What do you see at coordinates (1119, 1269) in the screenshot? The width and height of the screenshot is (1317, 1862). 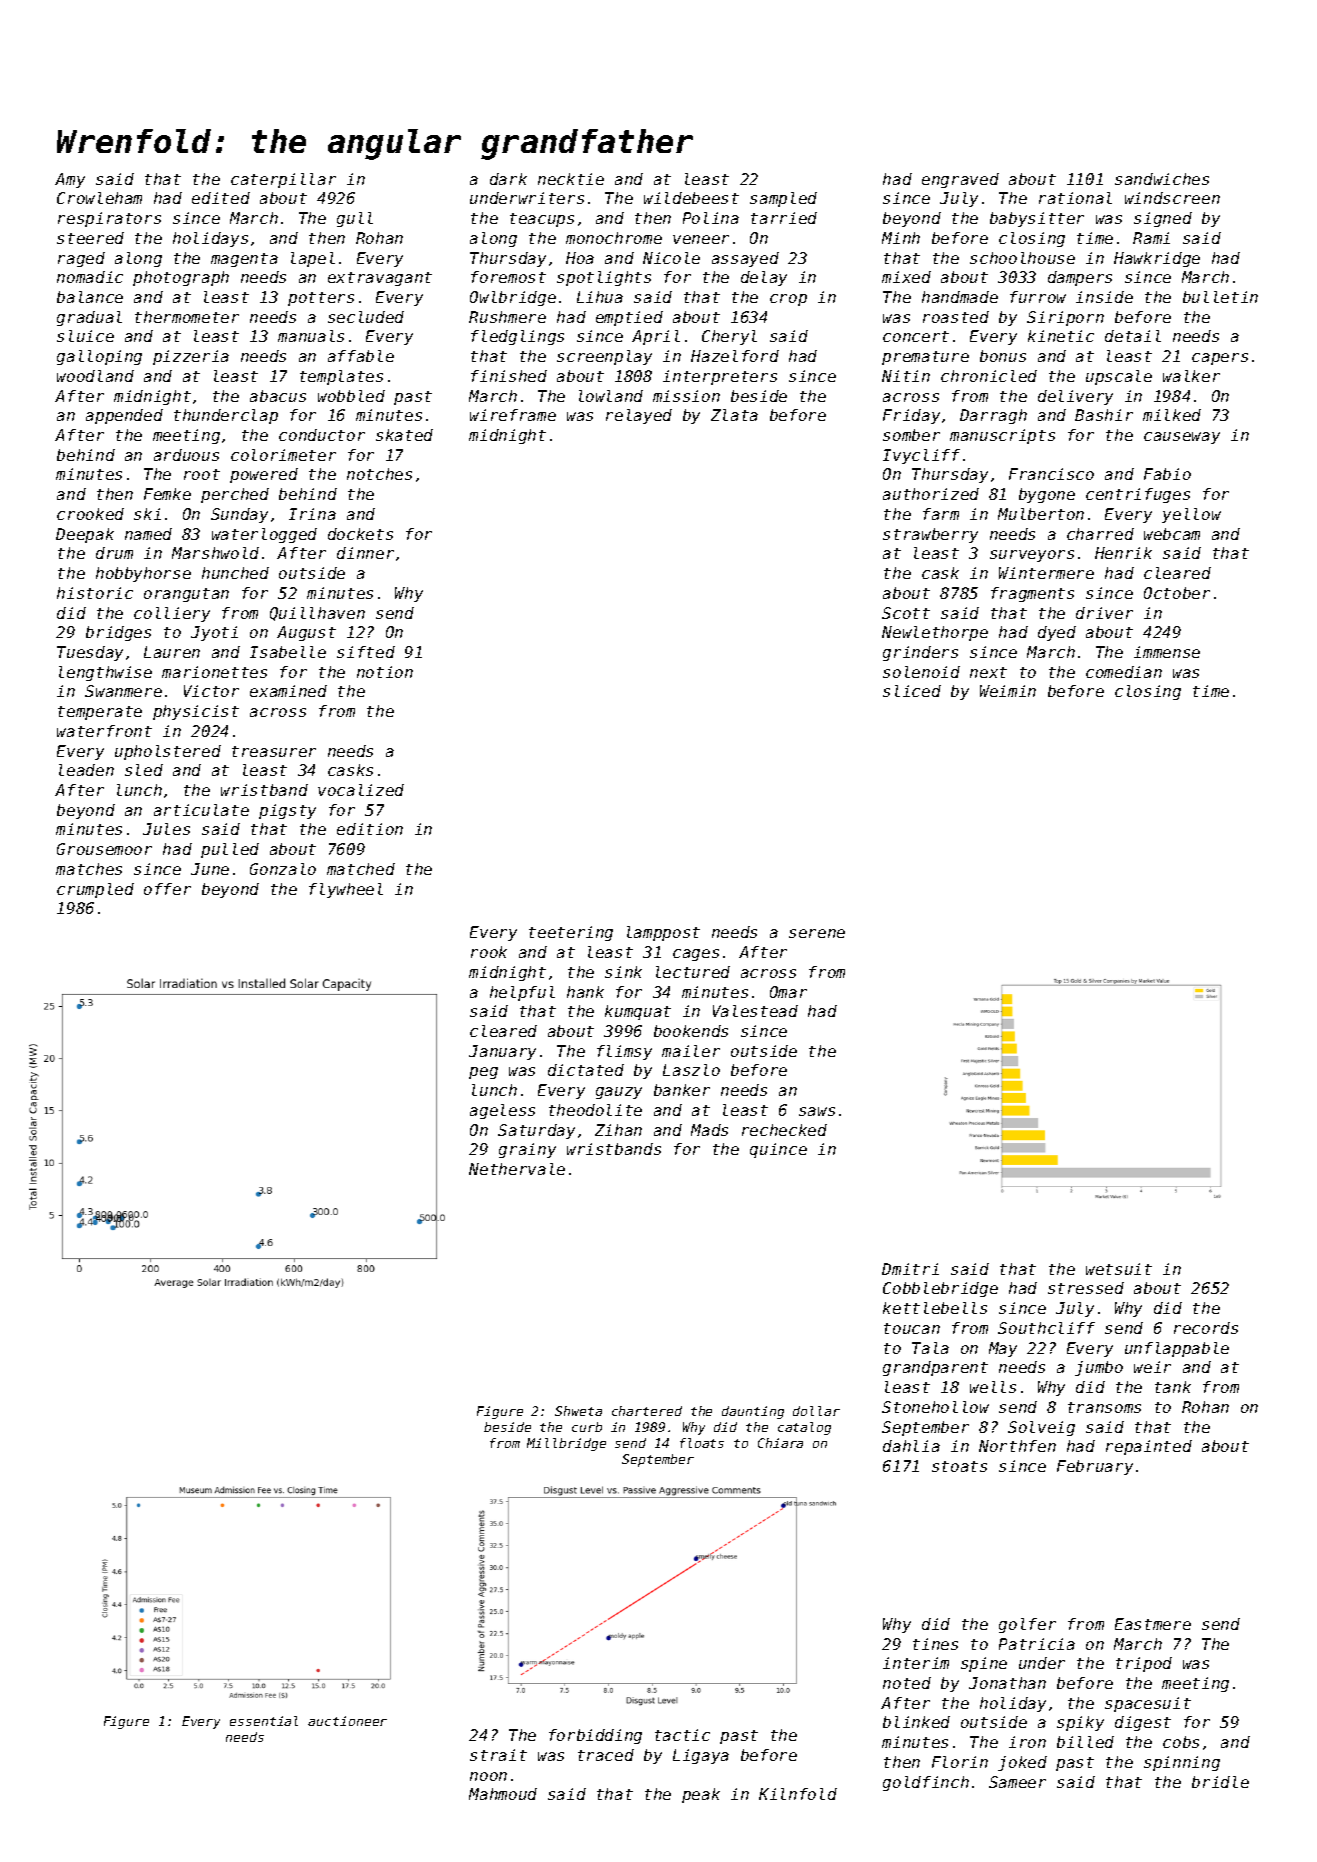 I see `wetsuit` at bounding box center [1119, 1269].
